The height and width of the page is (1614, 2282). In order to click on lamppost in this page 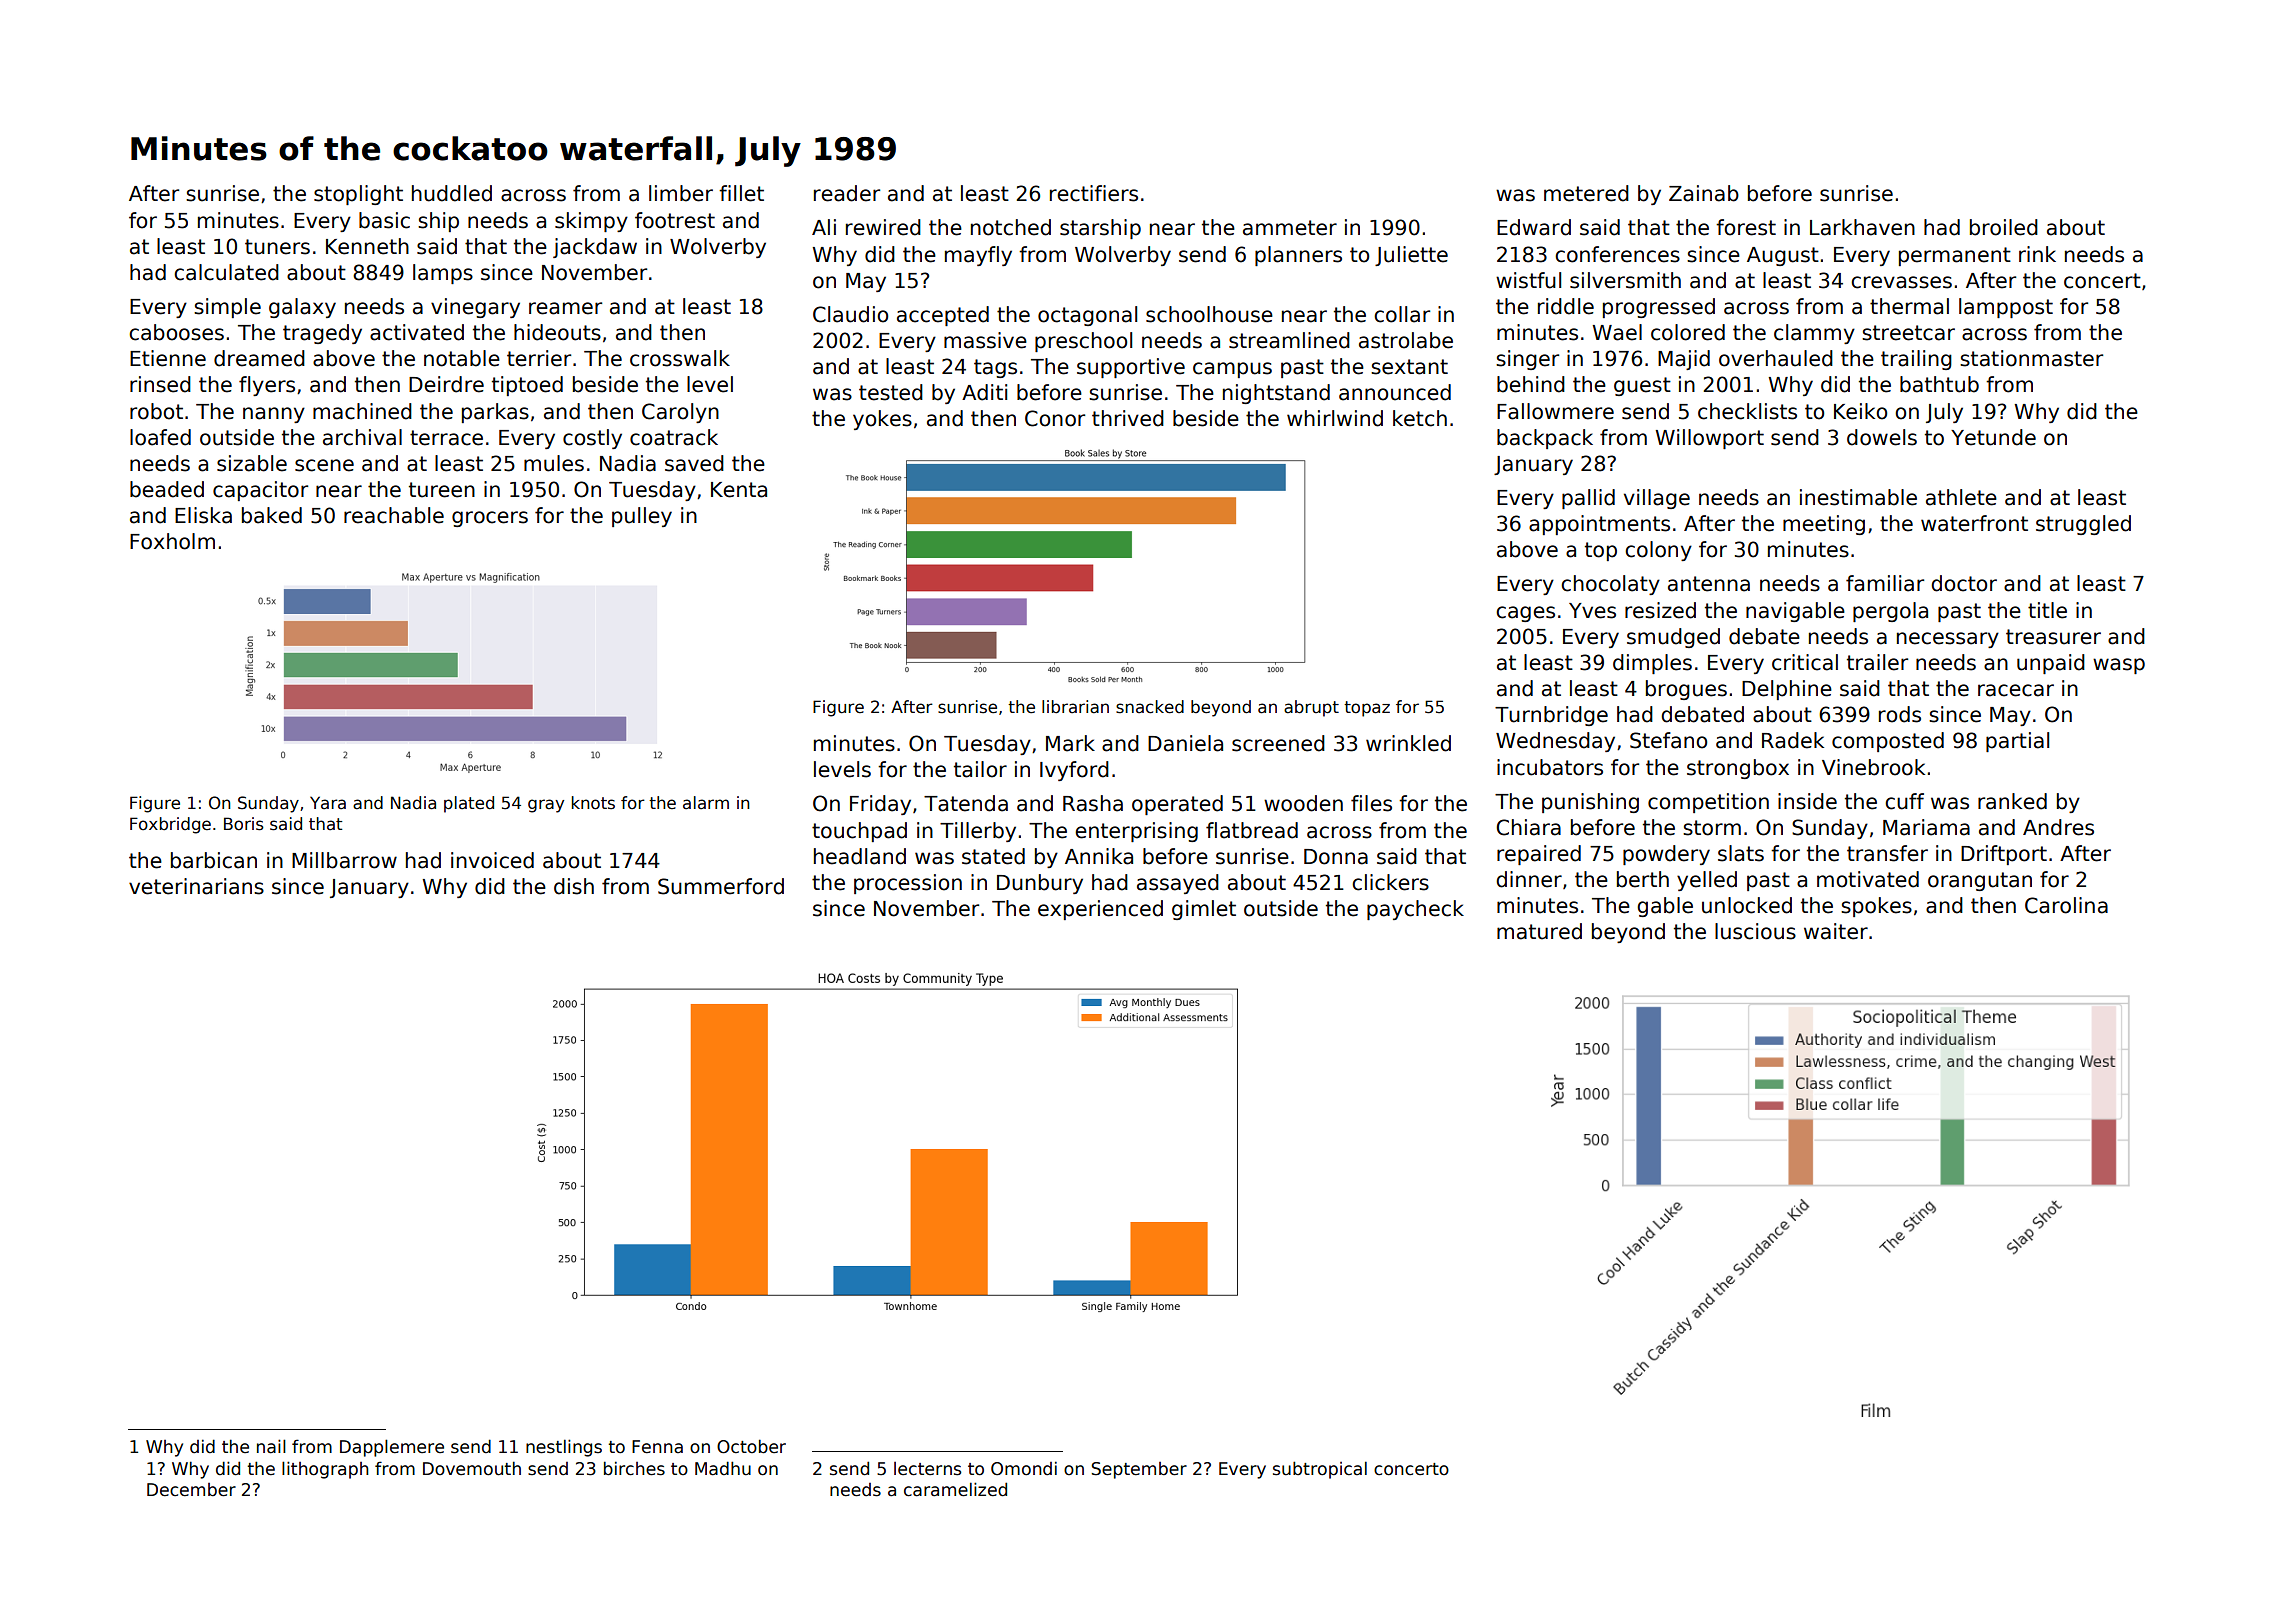, I will do `click(2006, 308)`.
